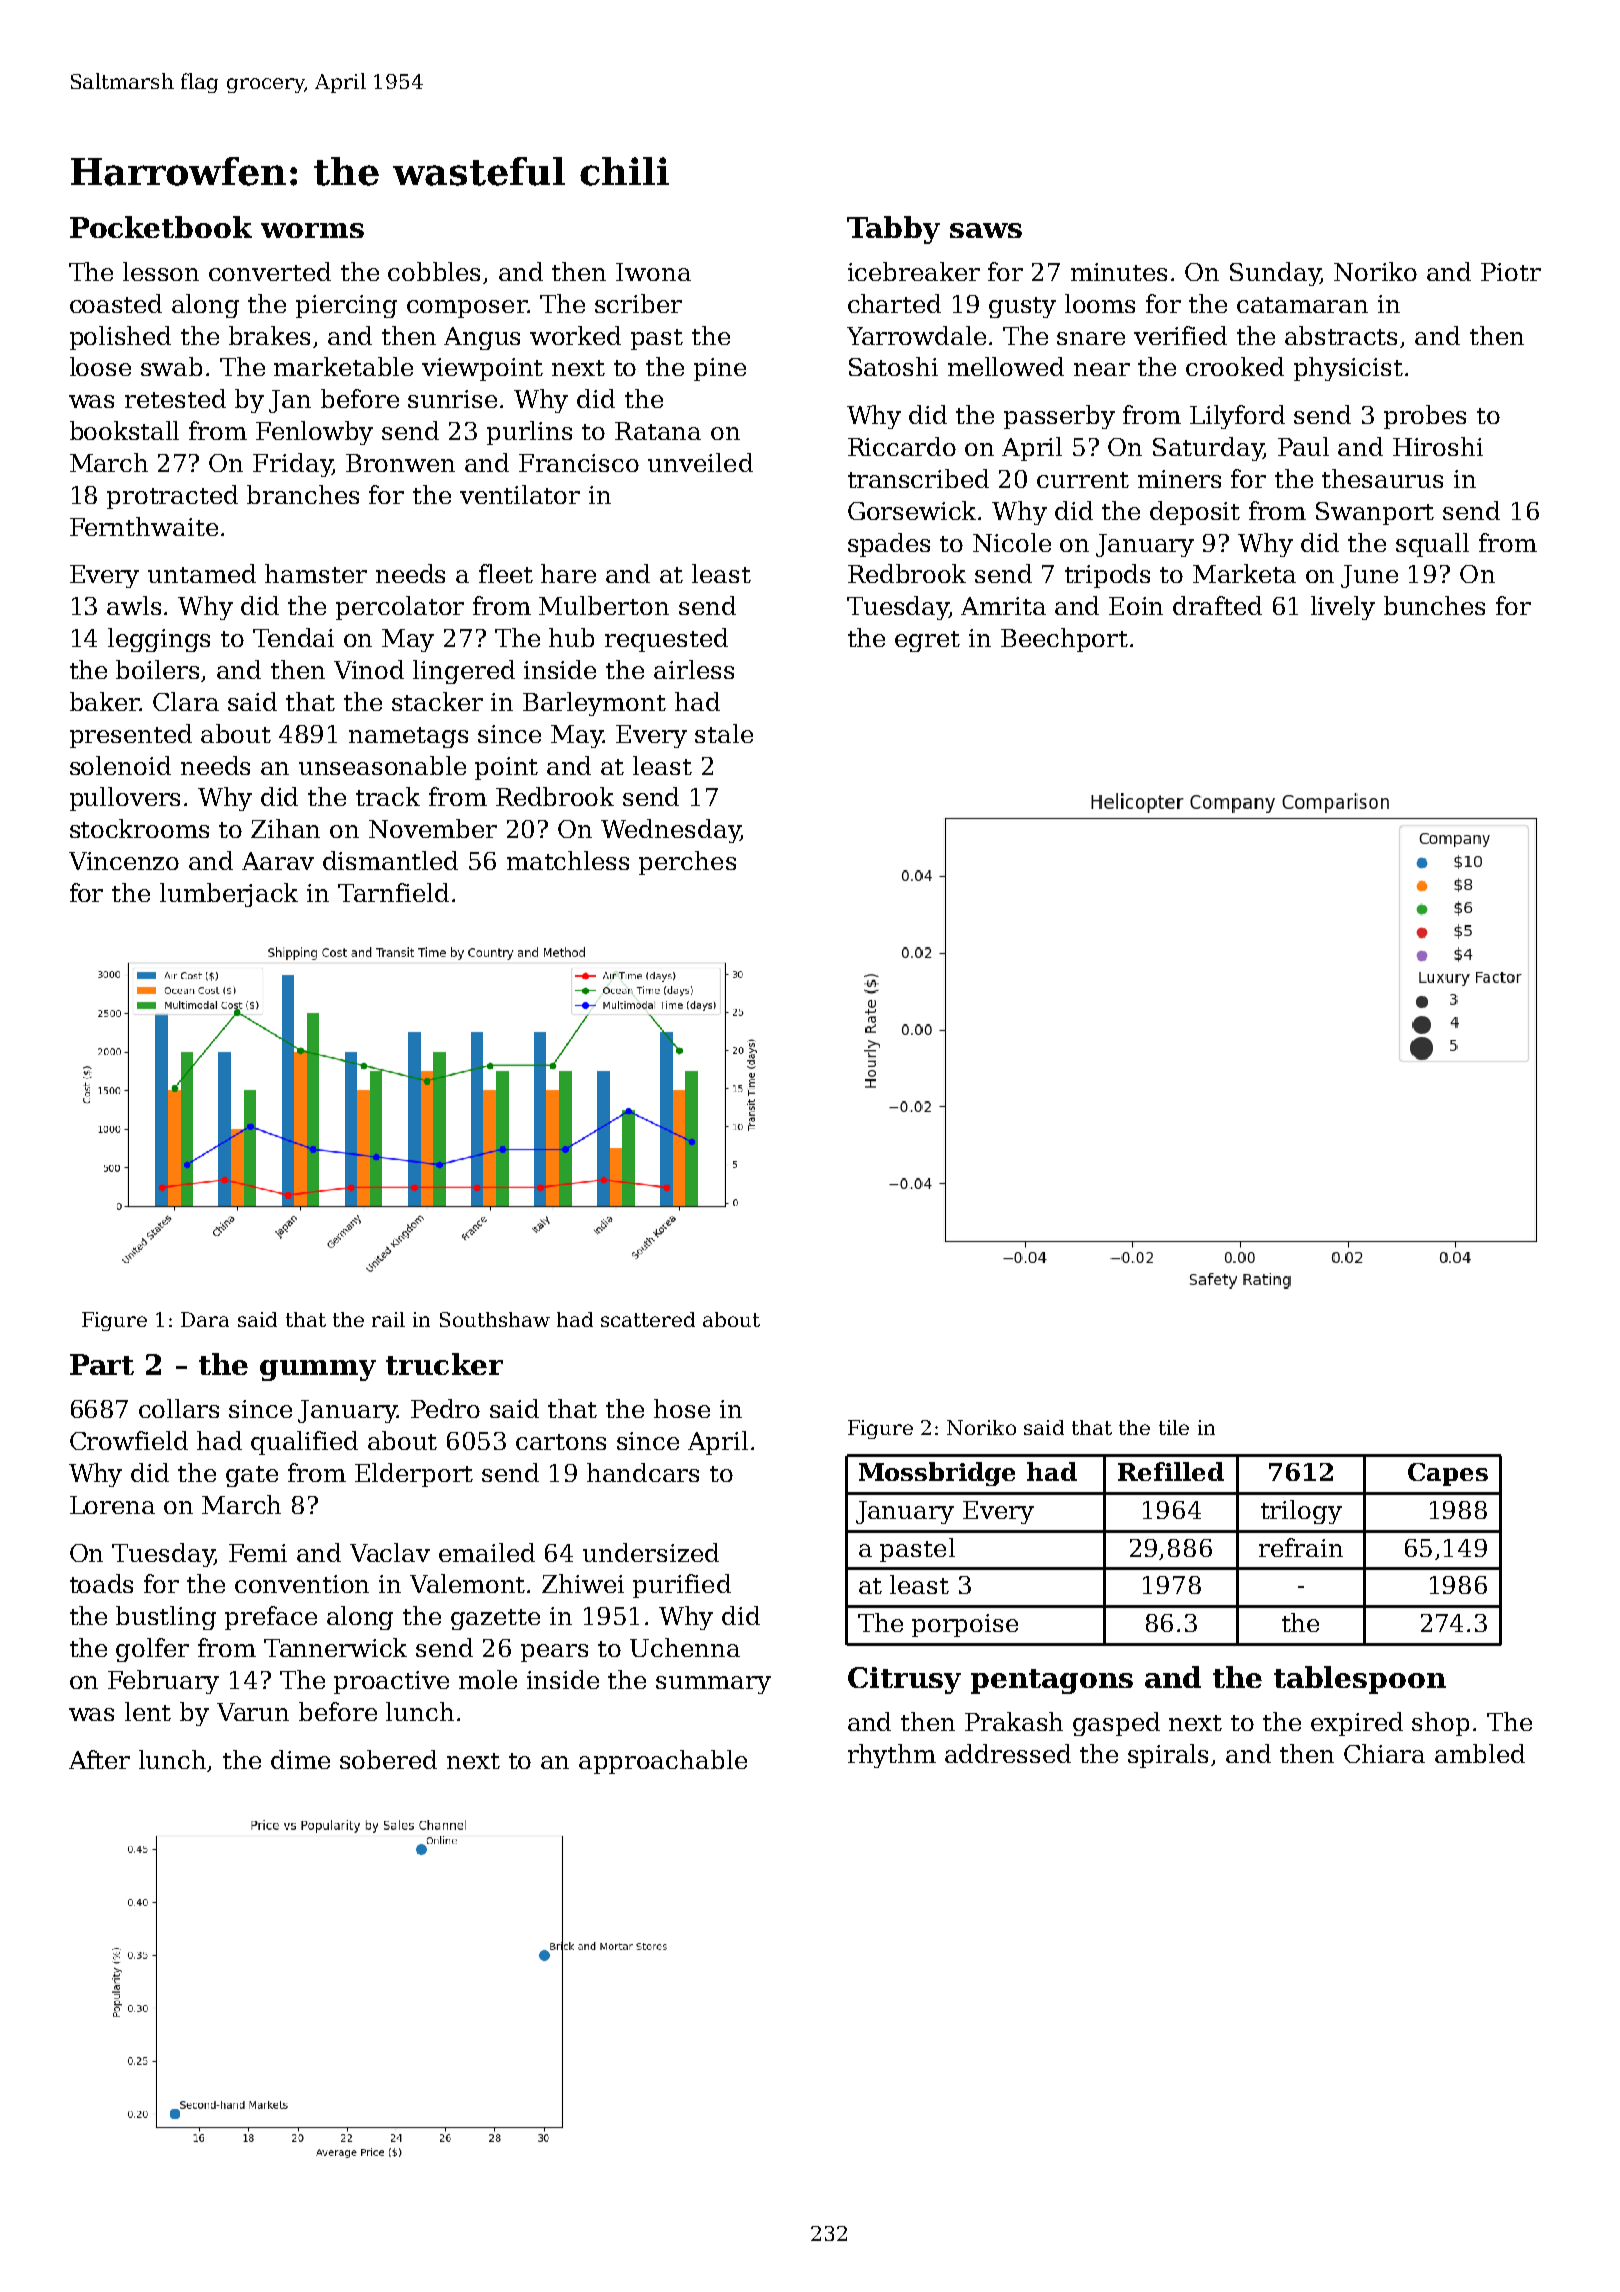 This image has height=2292, width=1620. What do you see at coordinates (1384, 1753) in the image?
I see `Chiara` at bounding box center [1384, 1753].
